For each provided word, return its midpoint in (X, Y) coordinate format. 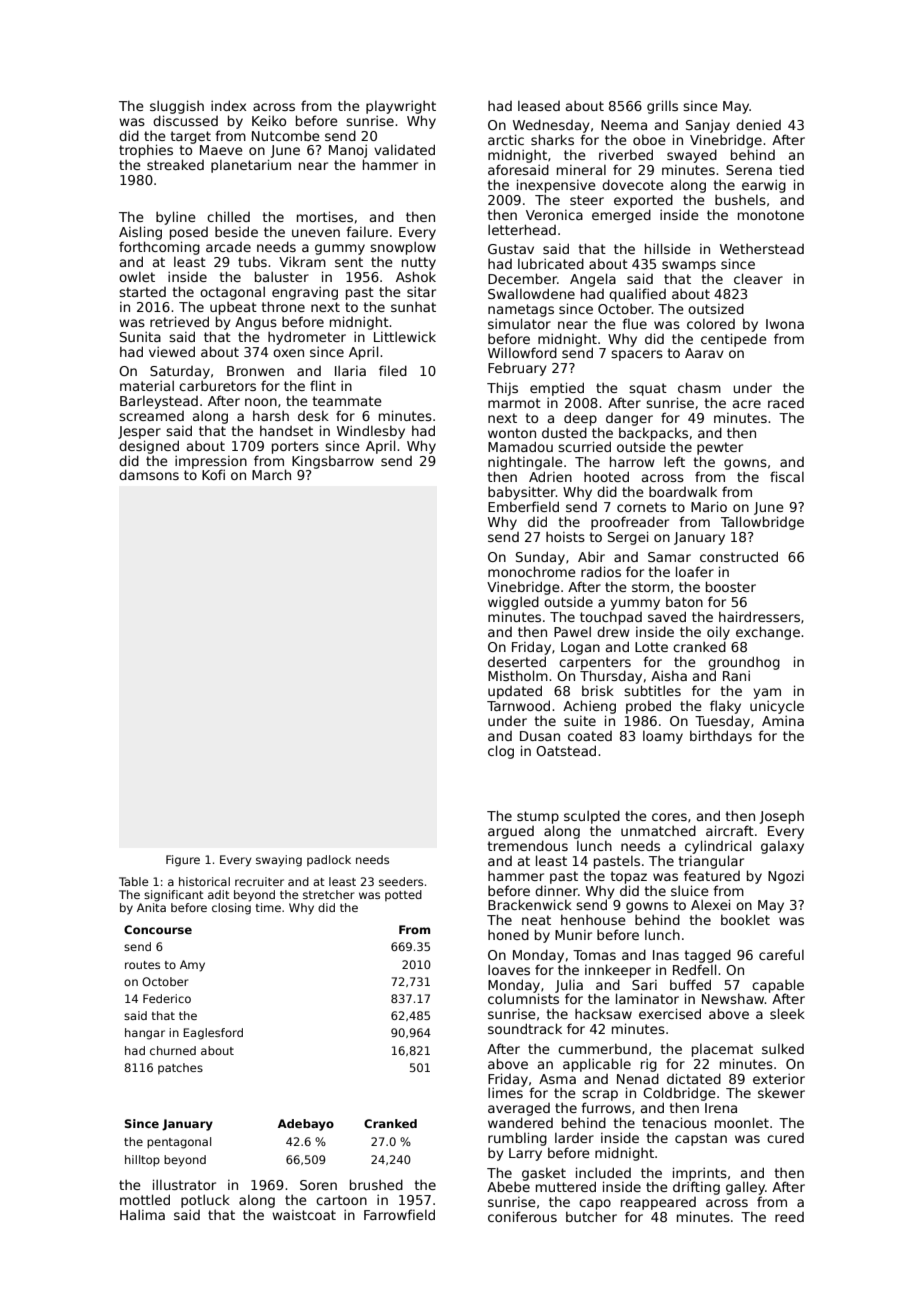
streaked (175, 164)
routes (142, 965)
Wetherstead (762, 249)
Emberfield (523, 506)
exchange (768, 633)
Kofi (213, 474)
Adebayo (306, 1125)
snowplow (403, 248)
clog (501, 752)
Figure (183, 861)
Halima (142, 1215)
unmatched (658, 830)
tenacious (674, 1122)
